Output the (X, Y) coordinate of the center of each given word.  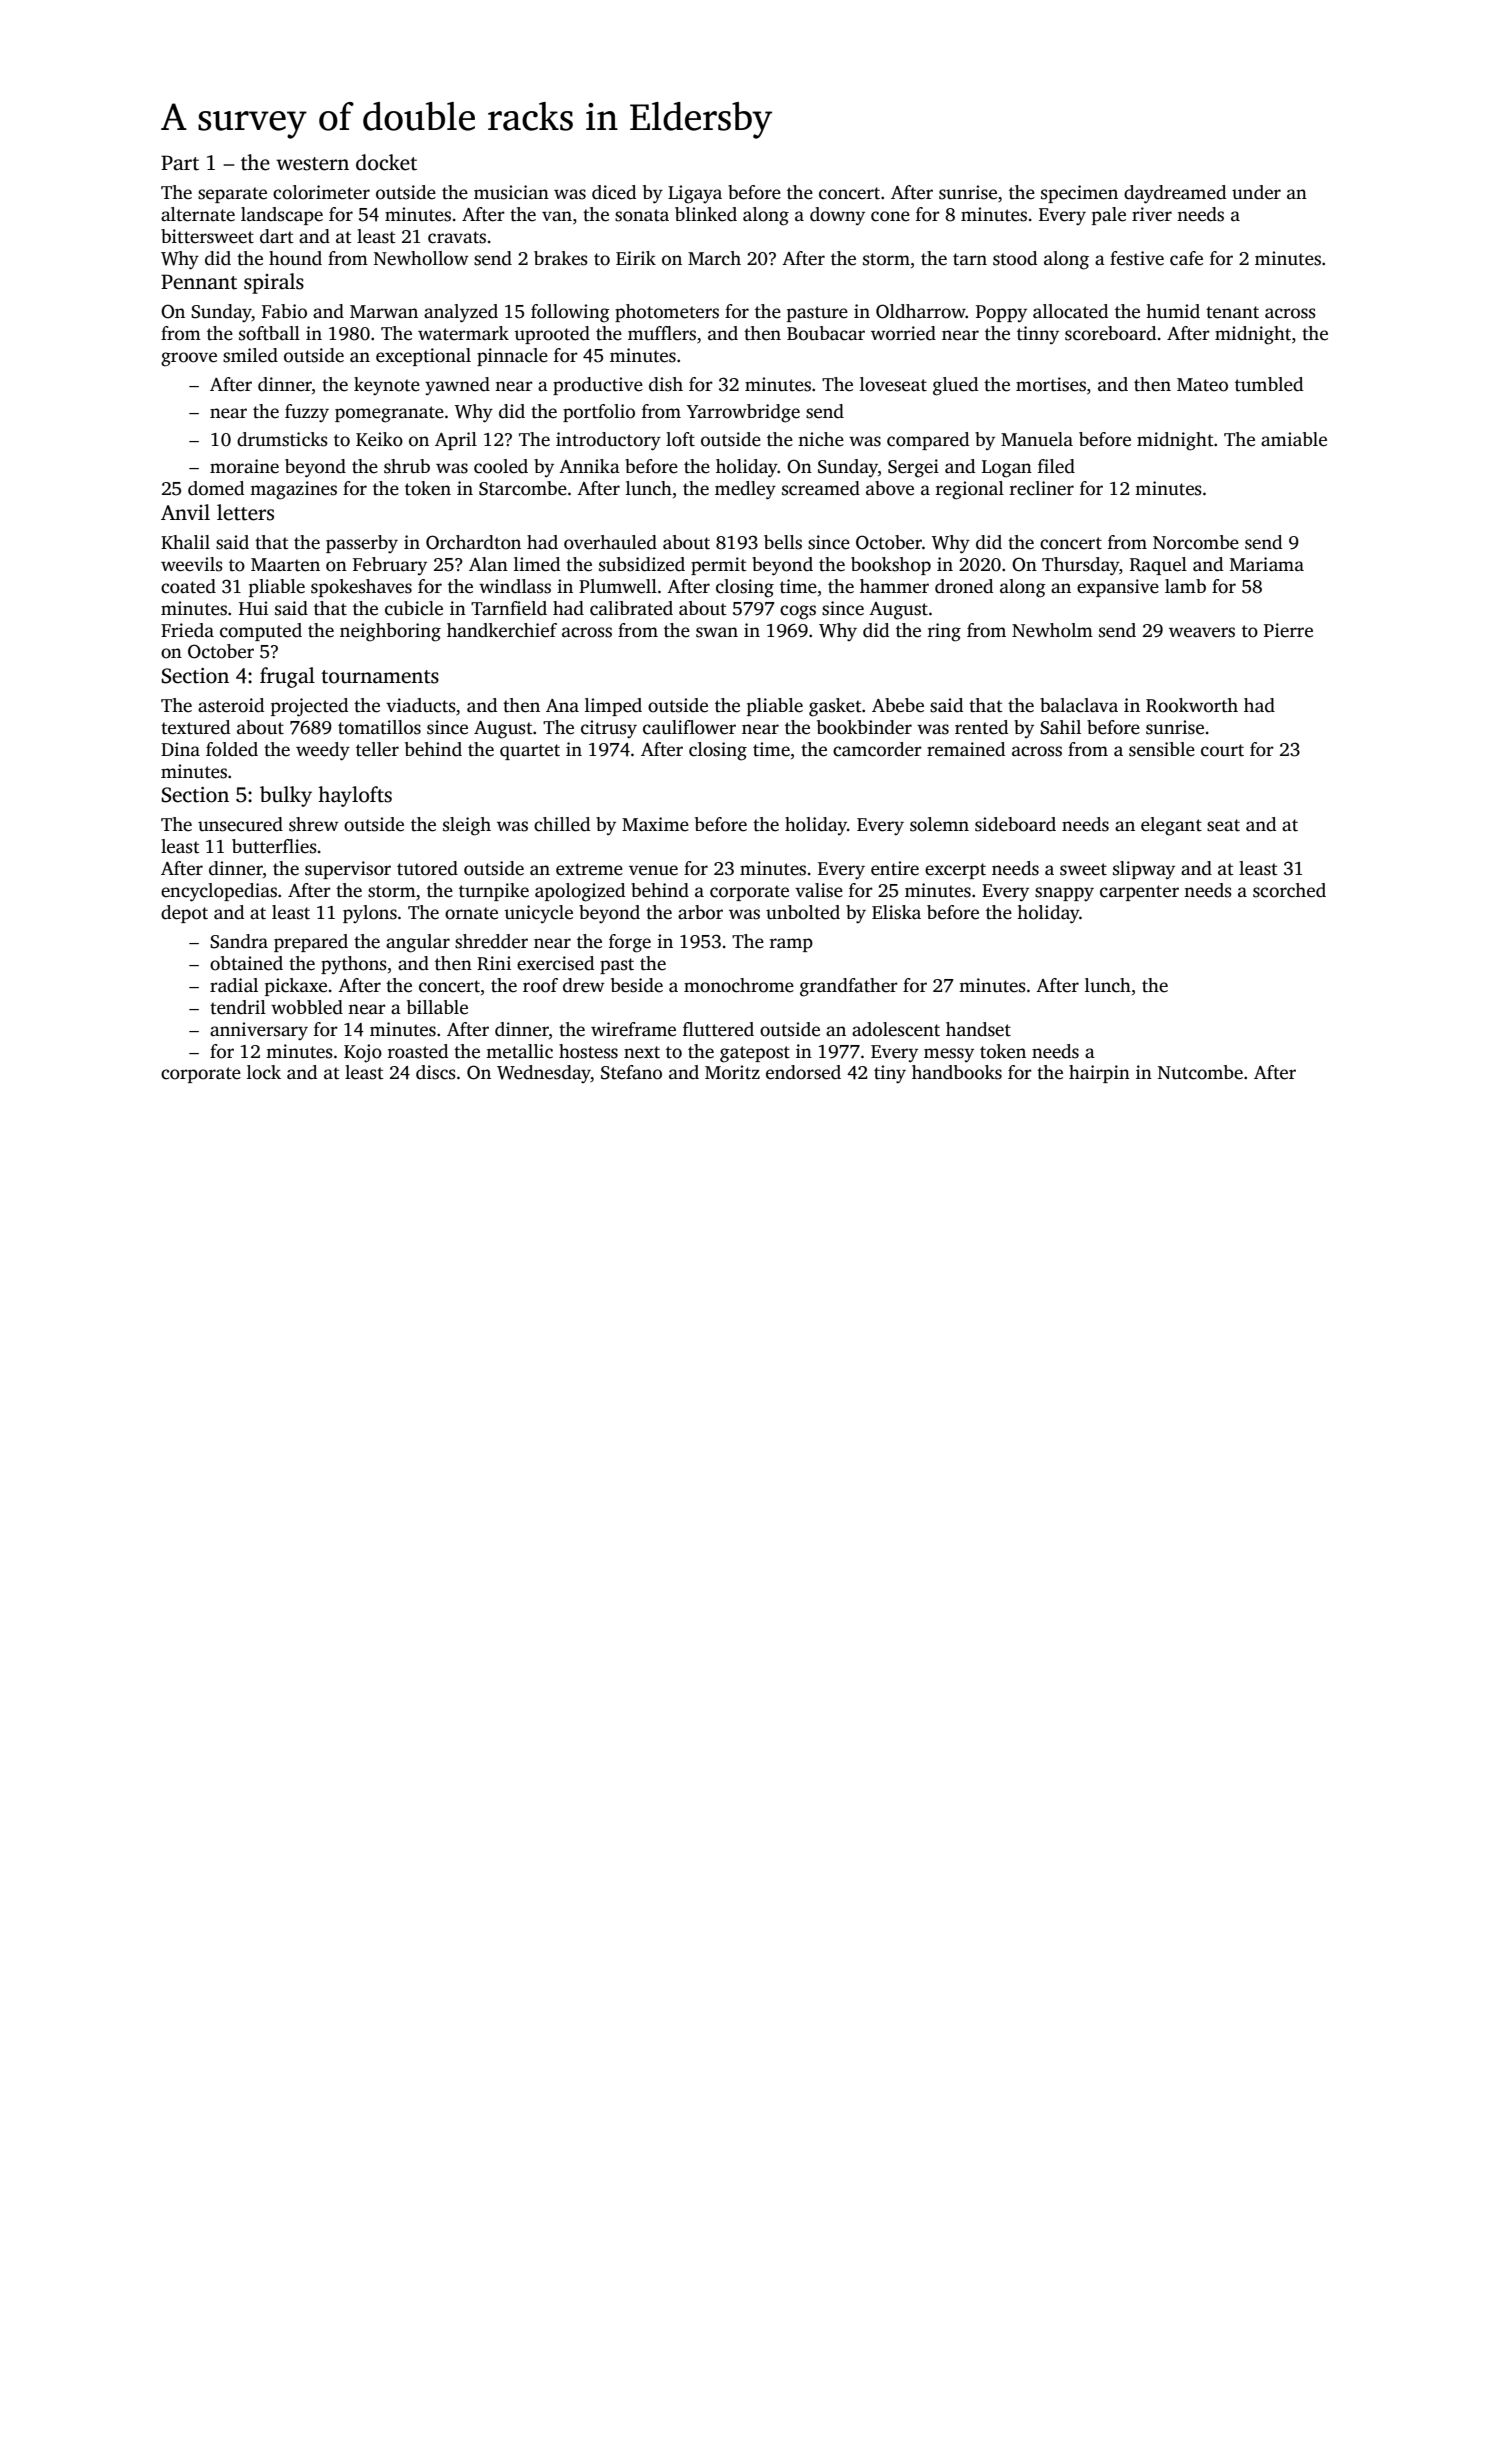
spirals (274, 283)
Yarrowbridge (743, 413)
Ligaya (695, 194)
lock (264, 1072)
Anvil (185, 512)
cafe (1186, 258)
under (1256, 192)
